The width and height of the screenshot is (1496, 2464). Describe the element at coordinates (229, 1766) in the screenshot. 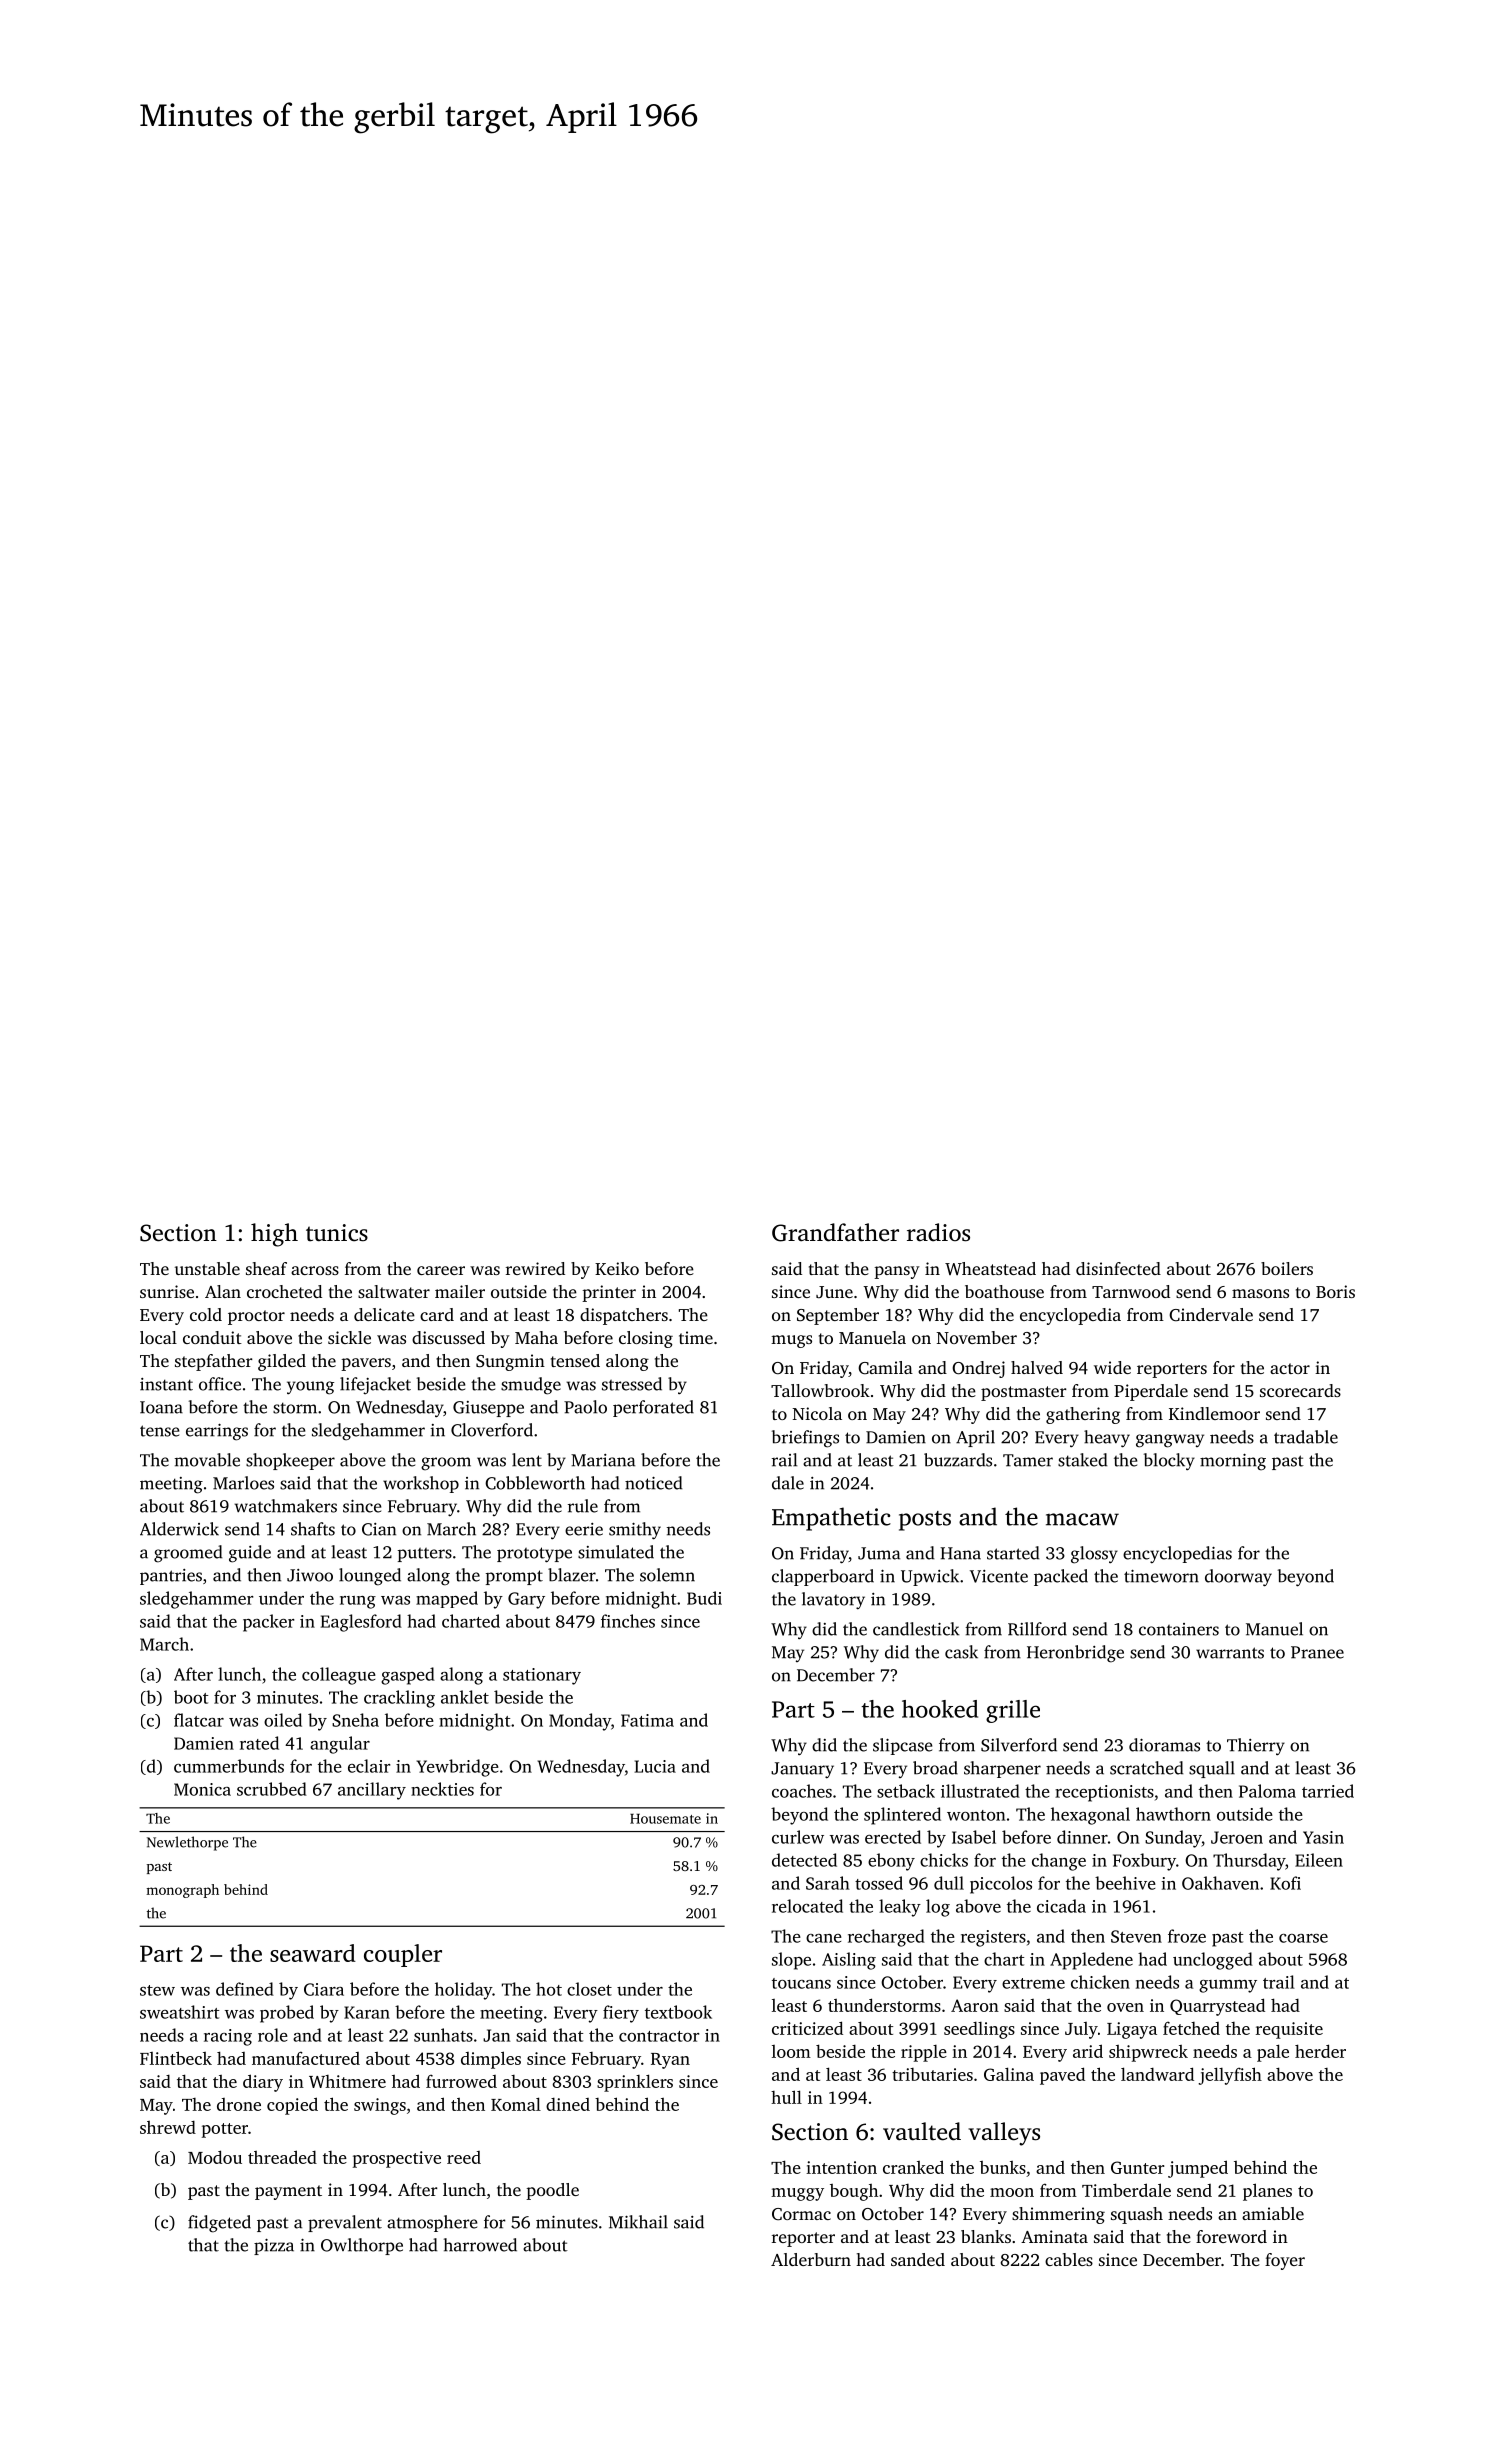

I see `cummerbunds` at that location.
